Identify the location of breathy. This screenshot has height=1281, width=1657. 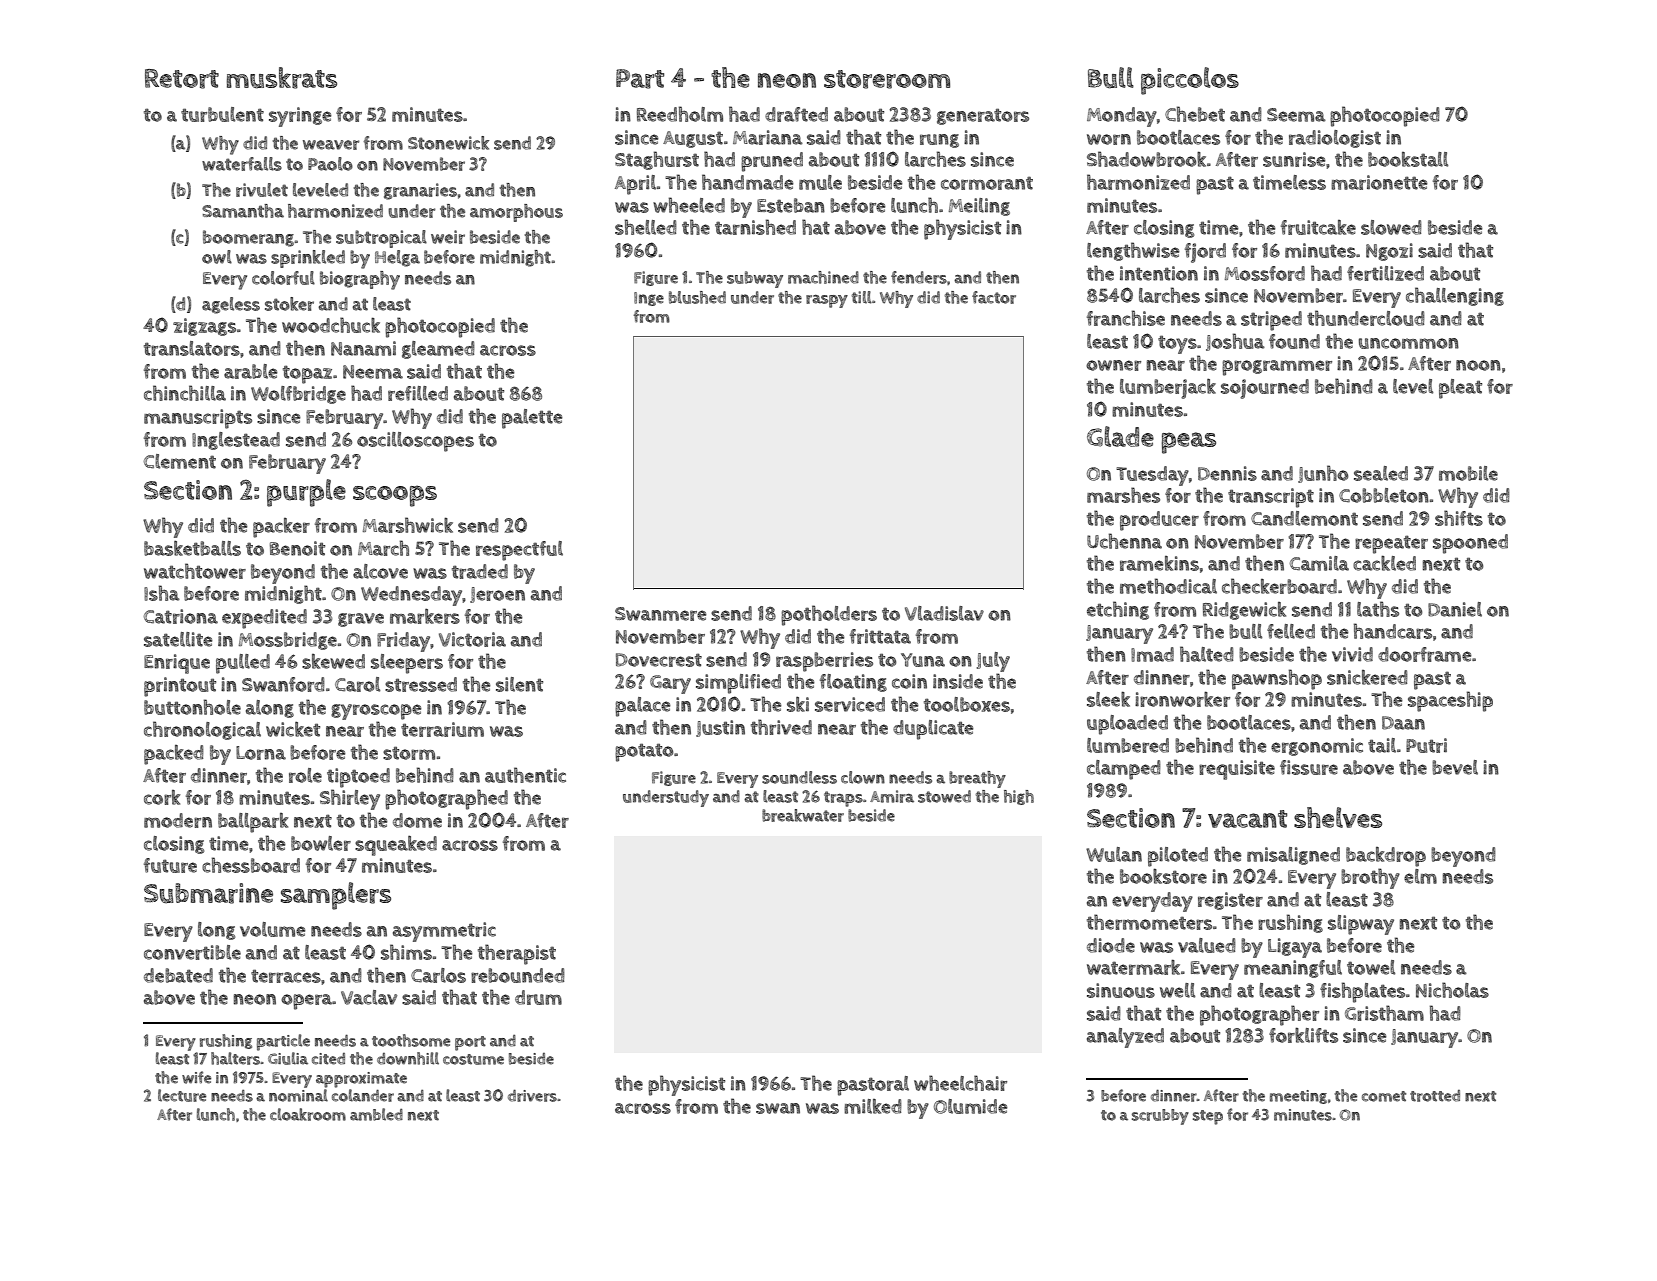
(977, 779).
